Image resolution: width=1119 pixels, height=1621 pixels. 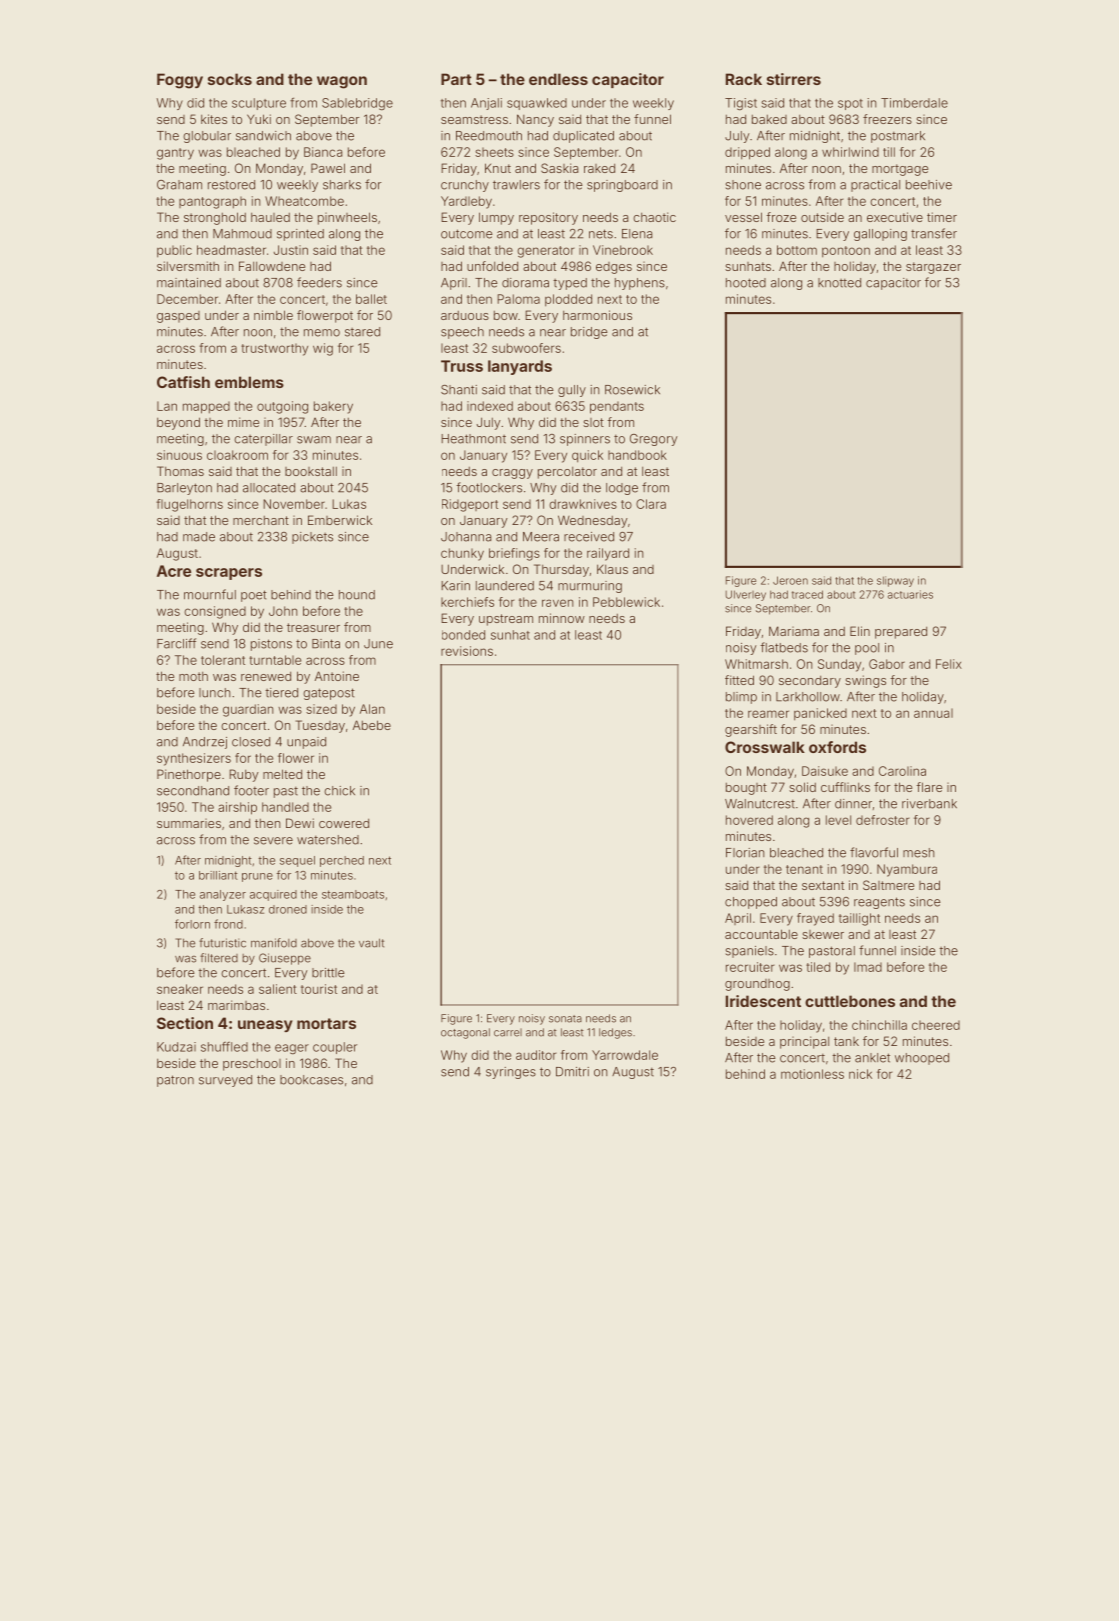 What do you see at coordinates (465, 1033) in the page?
I see `octagonal` at bounding box center [465, 1033].
